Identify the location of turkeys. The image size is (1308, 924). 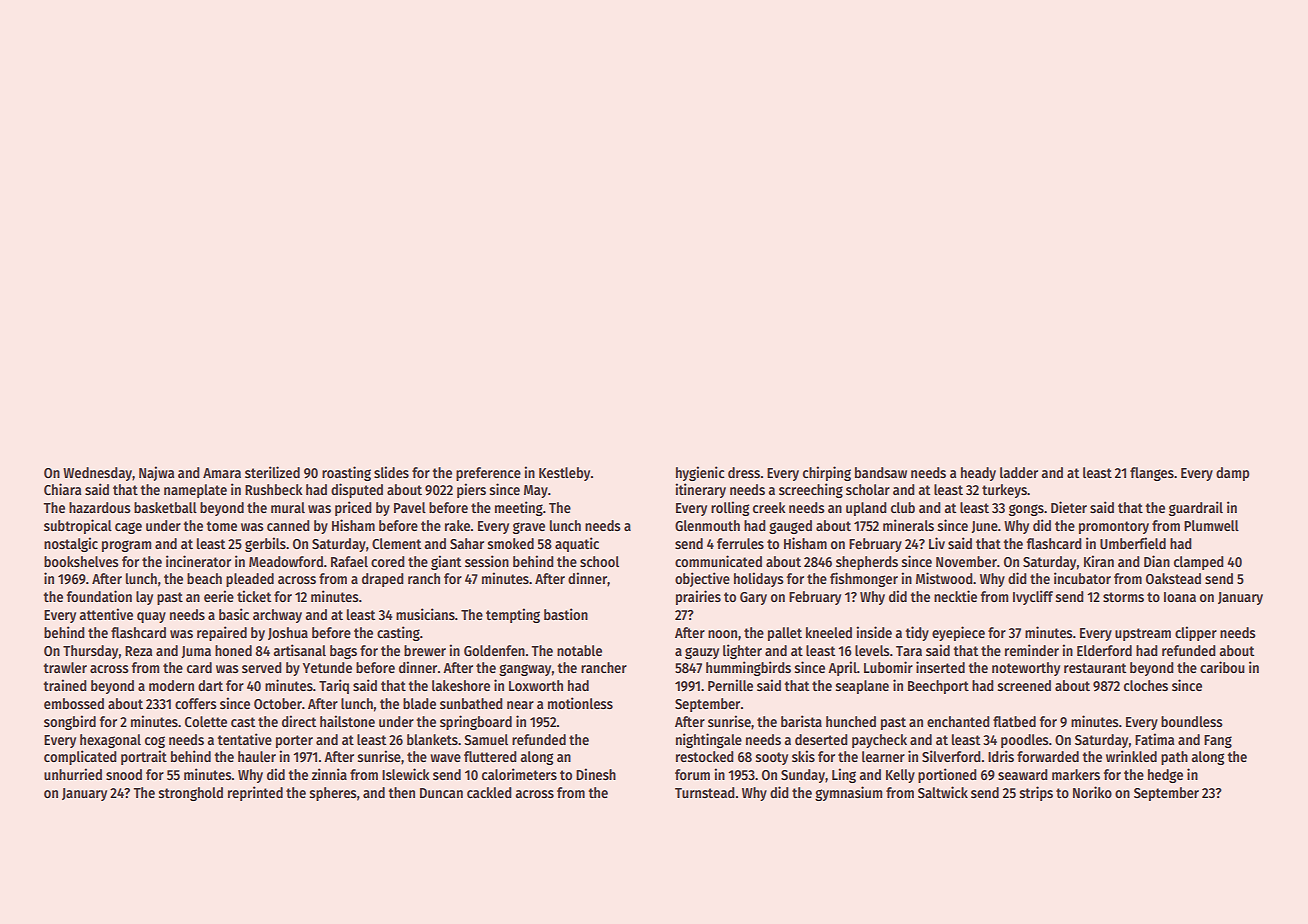
(1004, 491).
